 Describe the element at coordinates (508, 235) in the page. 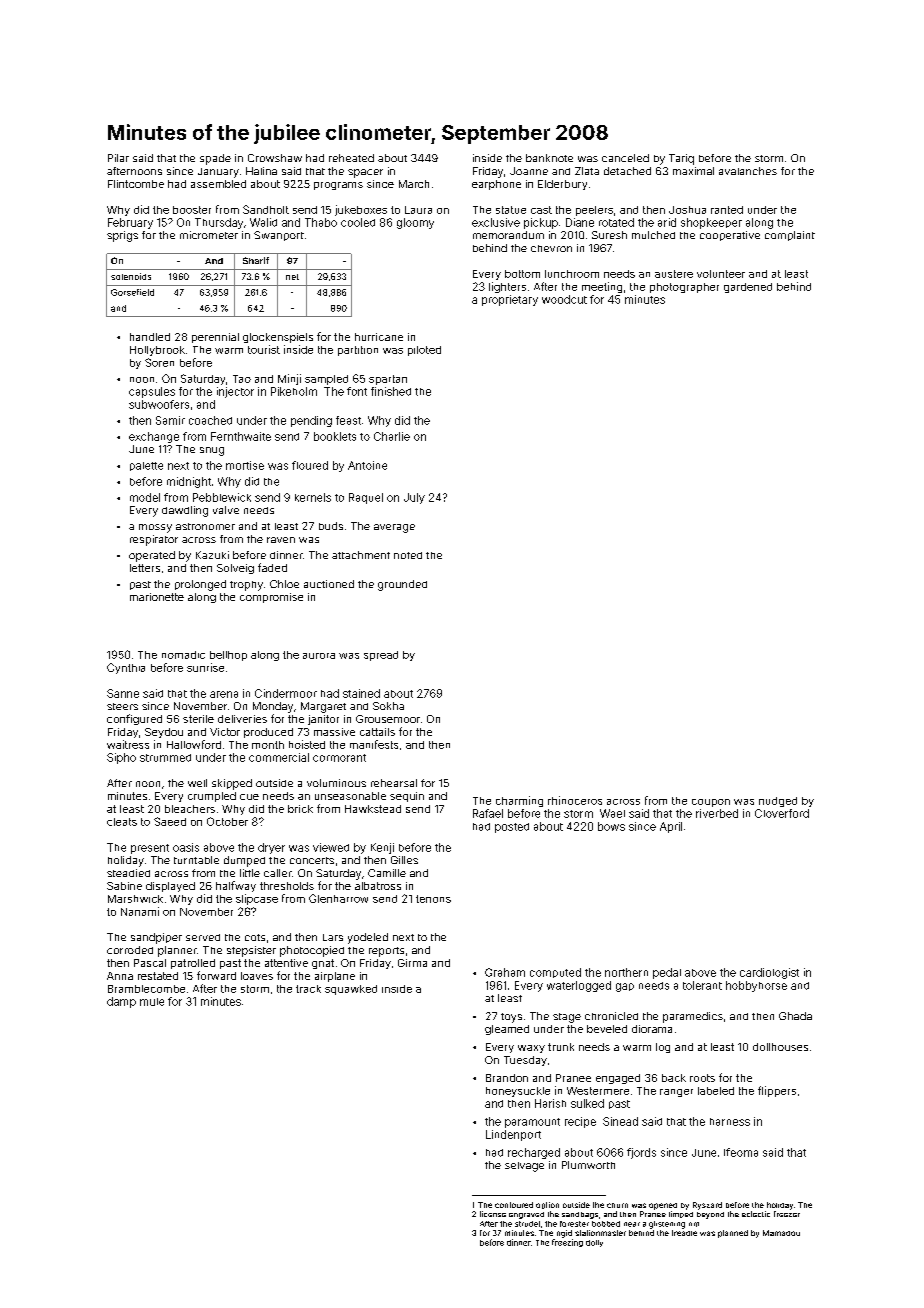

I see `memorandum` at that location.
